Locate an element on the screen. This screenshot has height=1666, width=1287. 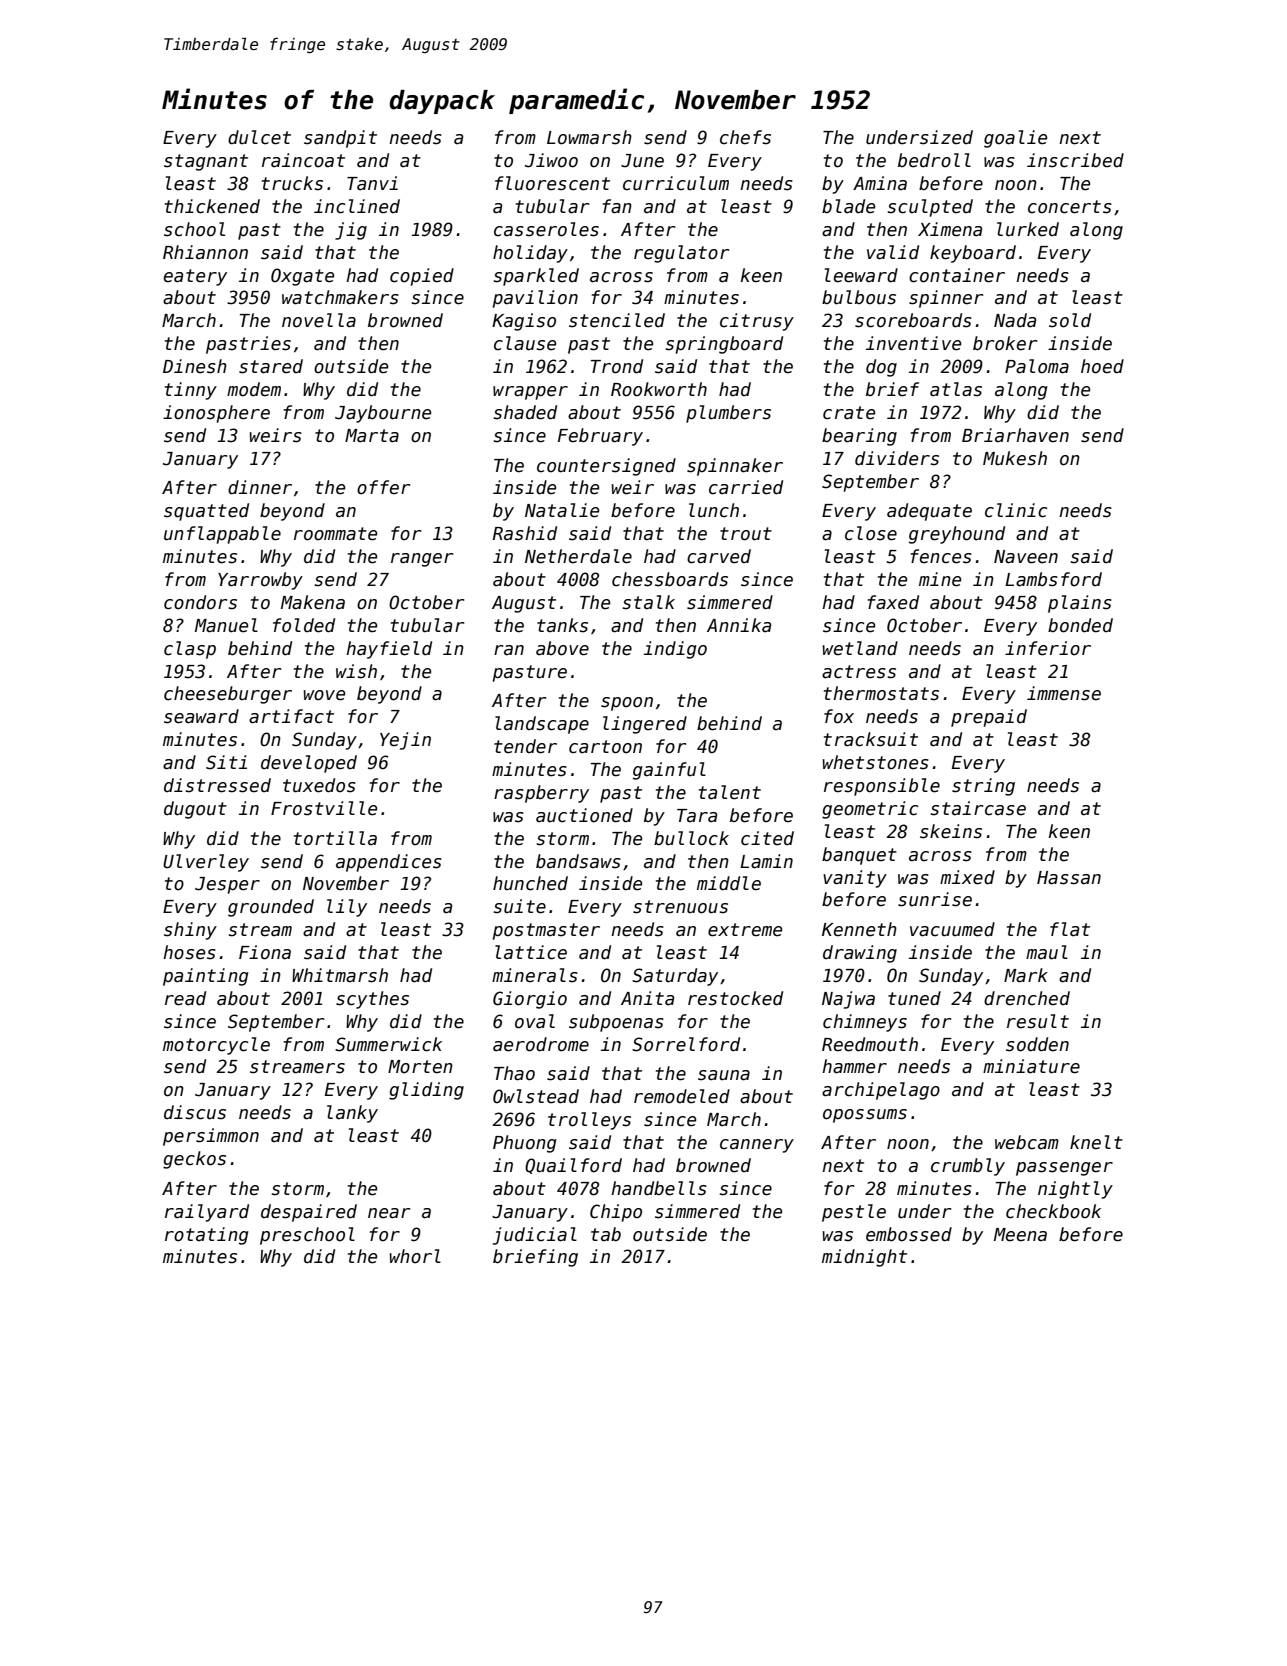
archipelago is located at coordinates (881, 1091).
